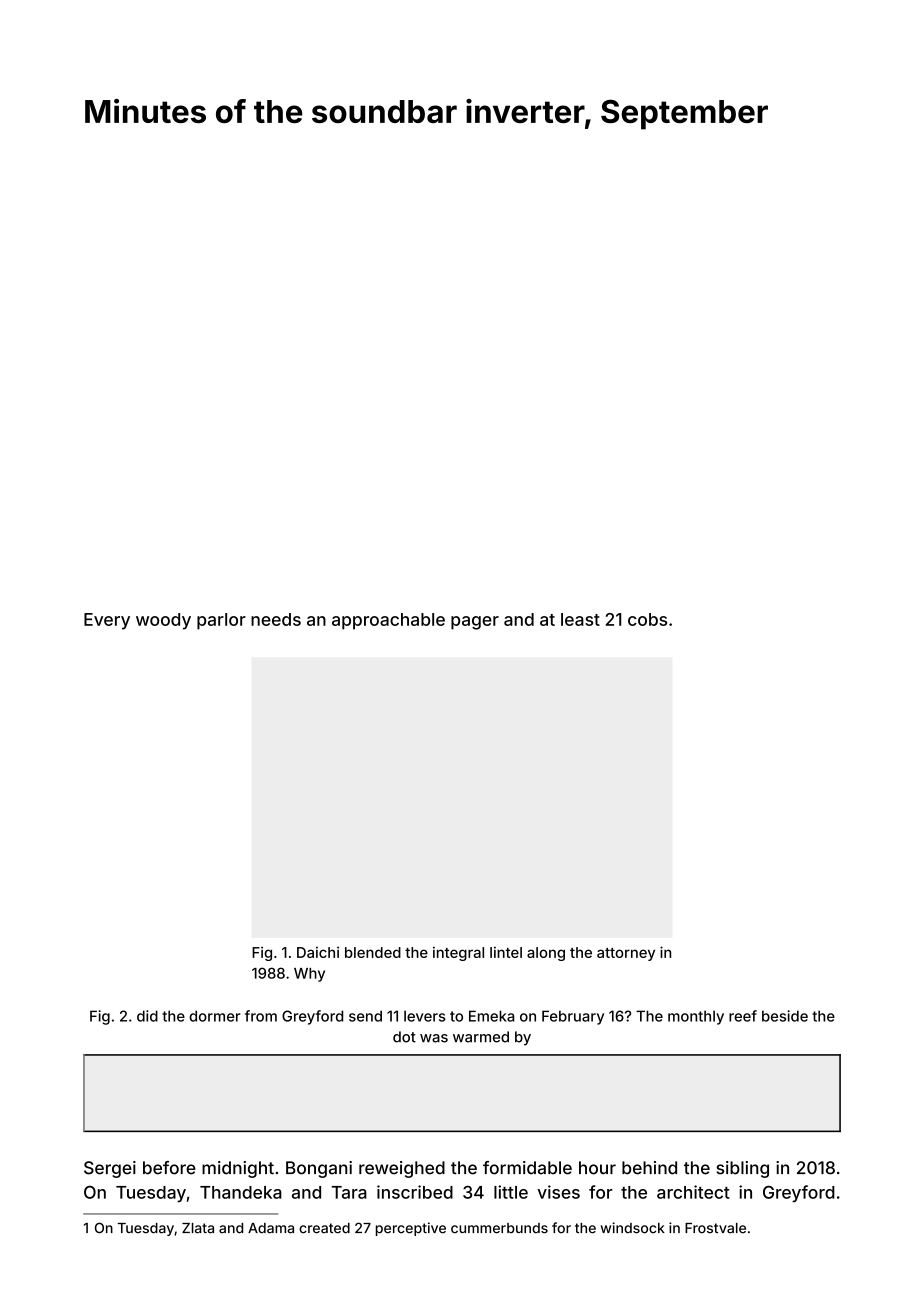  Describe the element at coordinates (276, 619) in the page. I see `needs` at that location.
